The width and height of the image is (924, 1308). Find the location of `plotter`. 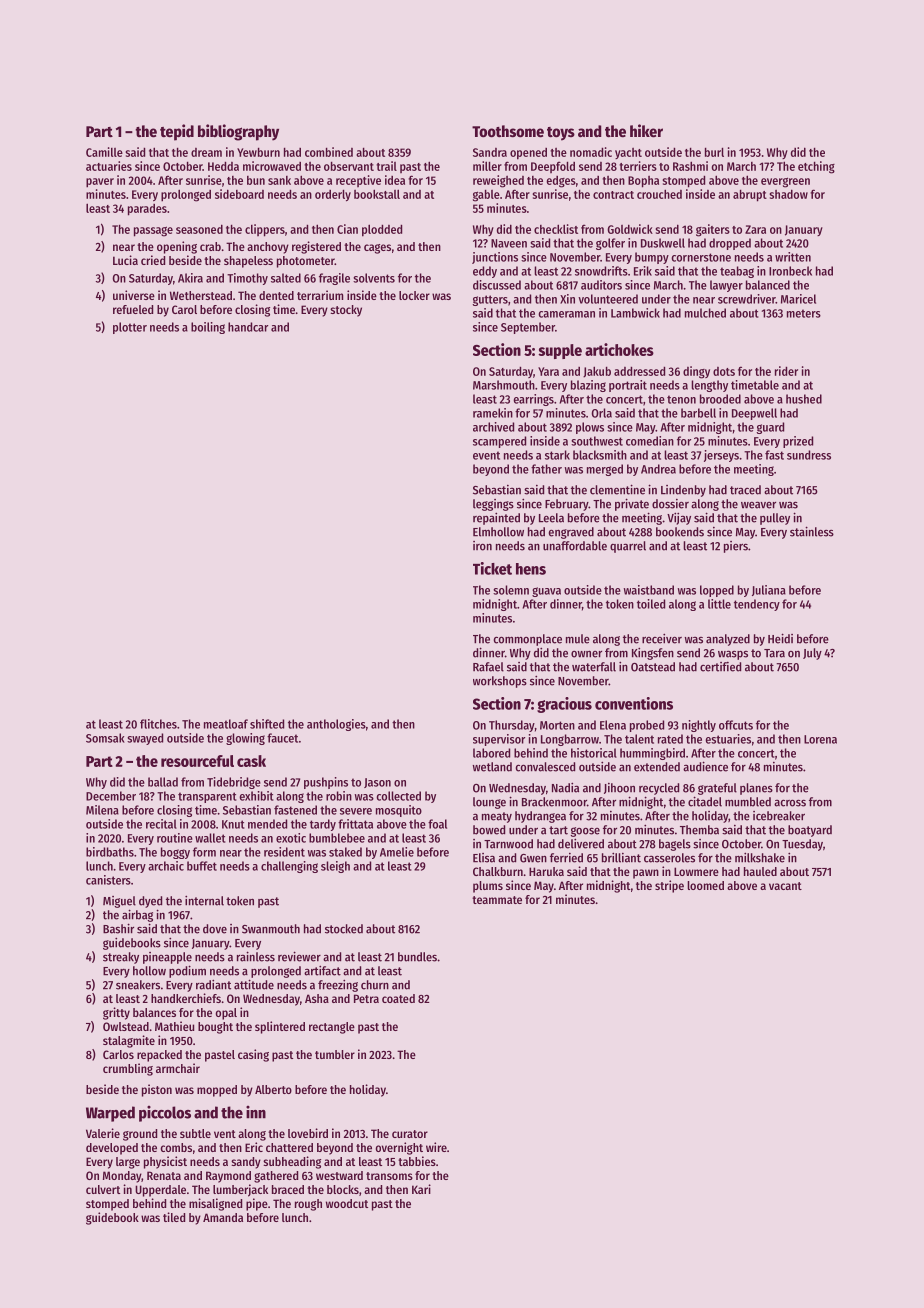

plotter is located at coordinates (130, 328).
